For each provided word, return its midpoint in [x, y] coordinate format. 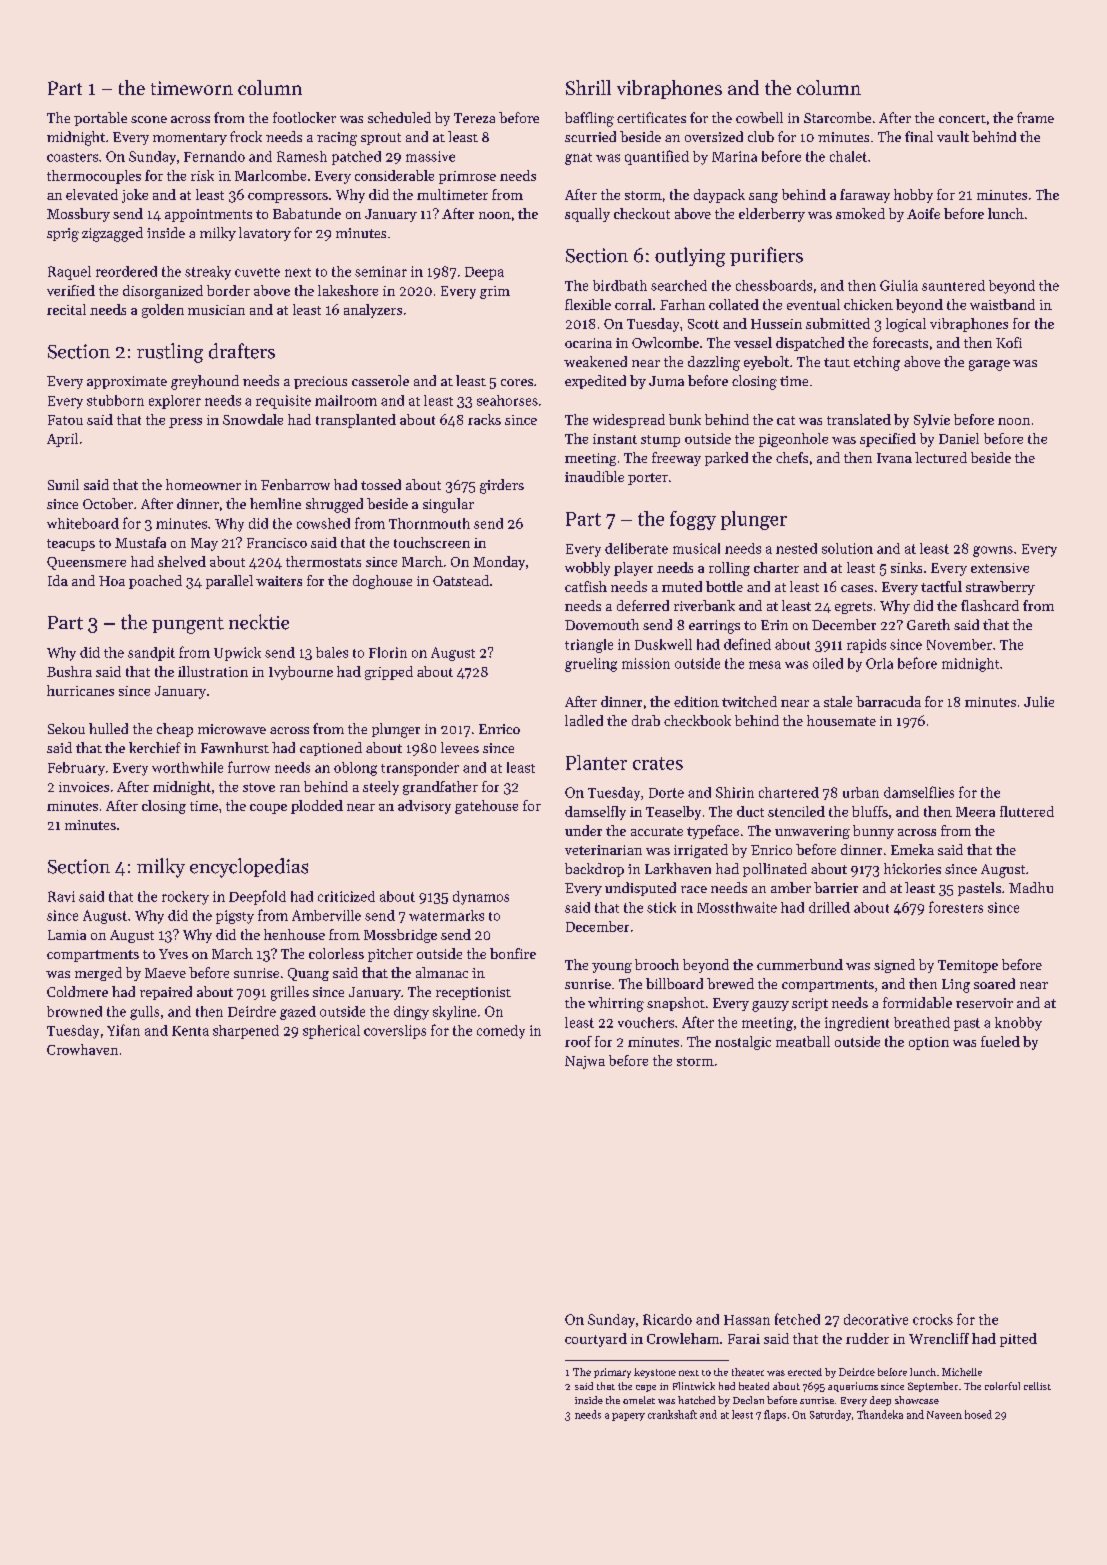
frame [1035, 117]
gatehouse [486, 807]
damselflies [919, 792]
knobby [1018, 1024]
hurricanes [80, 690]
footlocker [304, 117]
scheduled [399, 117]
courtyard [596, 1340]
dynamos [481, 898]
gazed [298, 1013]
